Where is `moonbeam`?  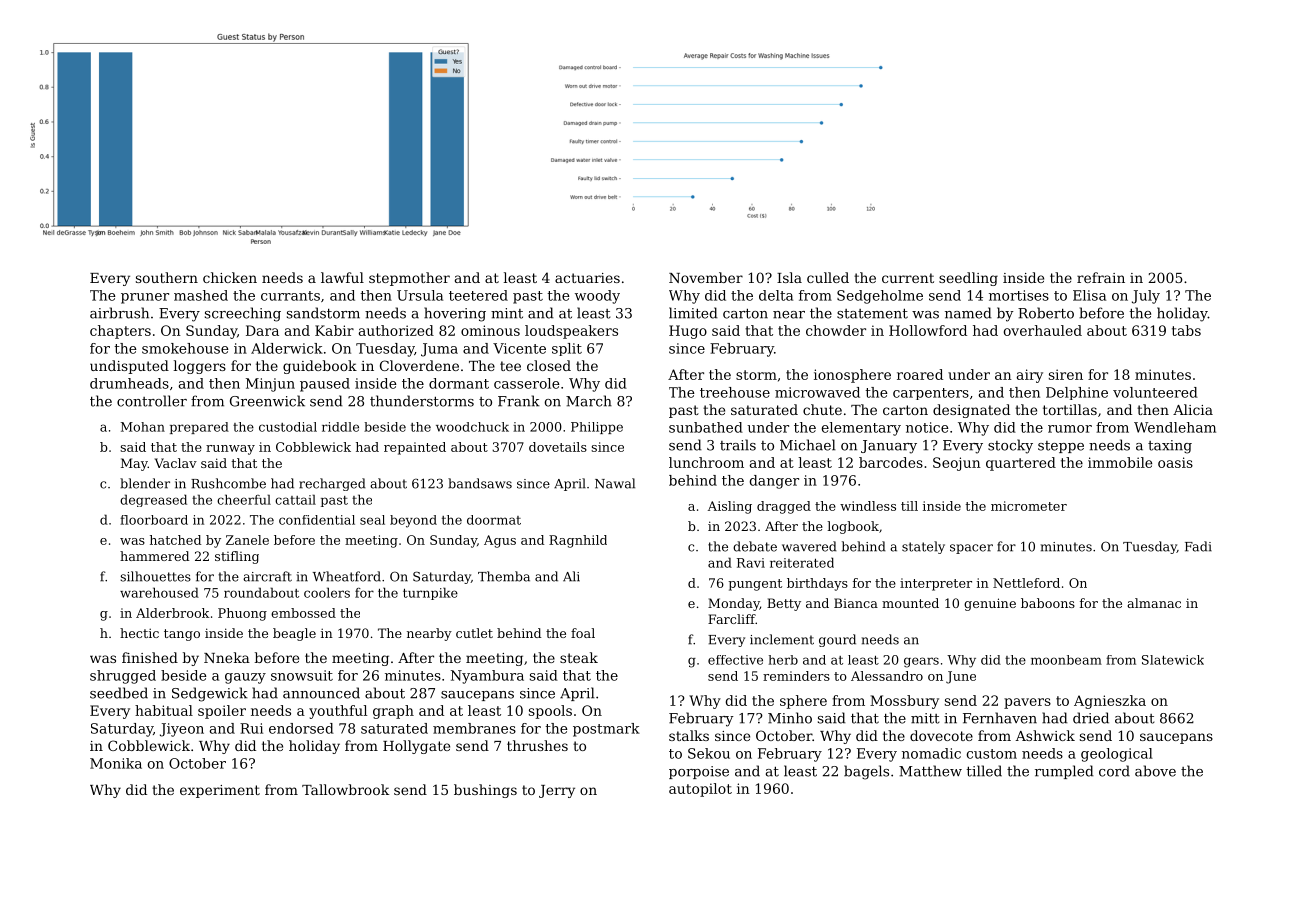 moonbeam is located at coordinates (1066, 660).
